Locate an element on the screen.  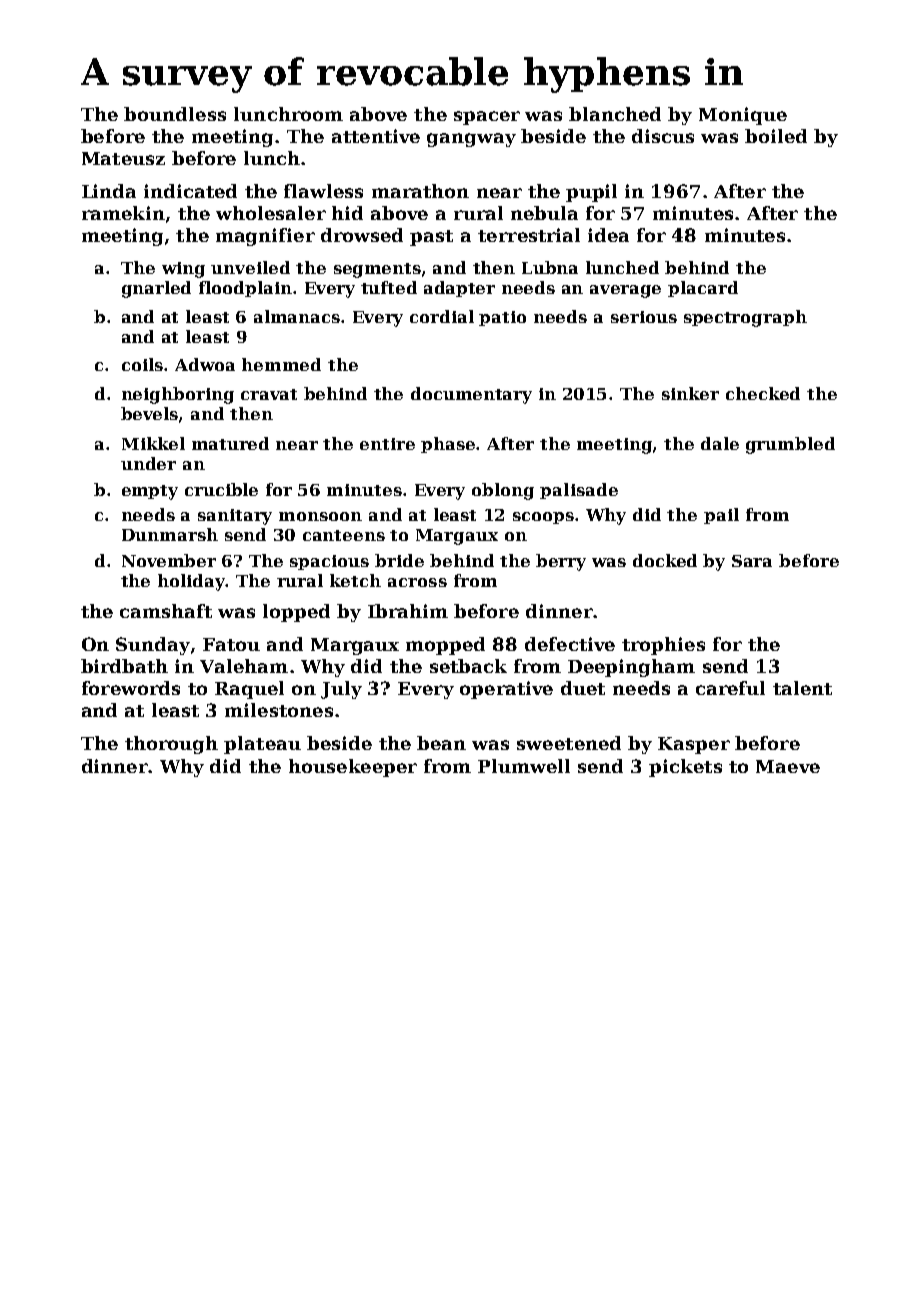
coils is located at coordinates (143, 364).
